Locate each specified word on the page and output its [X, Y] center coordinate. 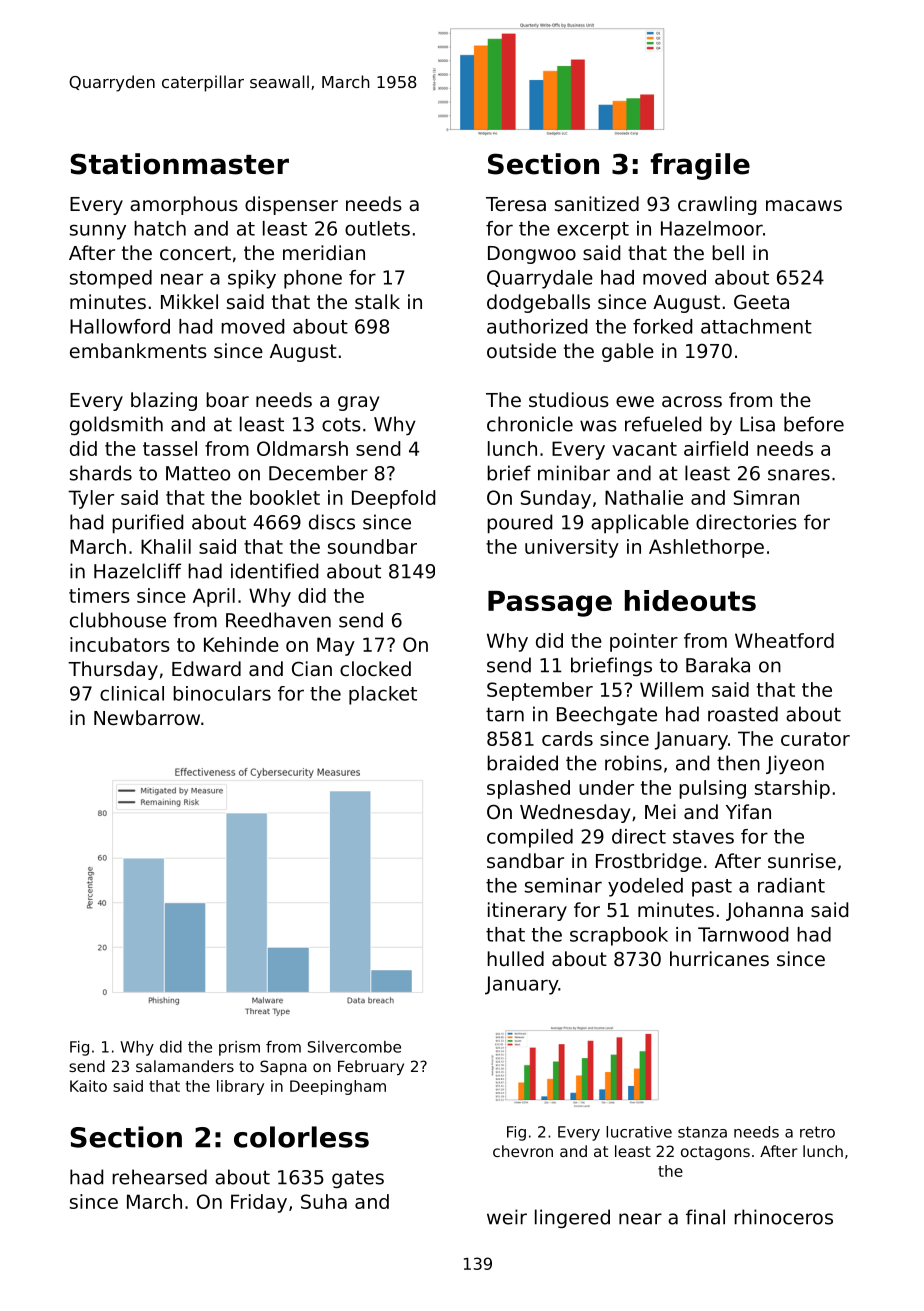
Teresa [516, 204]
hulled [515, 958]
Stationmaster [179, 164]
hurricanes [719, 958]
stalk [377, 301]
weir [507, 1217]
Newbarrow [147, 717]
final [705, 1217]
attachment [756, 326]
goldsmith [116, 425]
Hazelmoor [712, 228]
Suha [324, 1201]
